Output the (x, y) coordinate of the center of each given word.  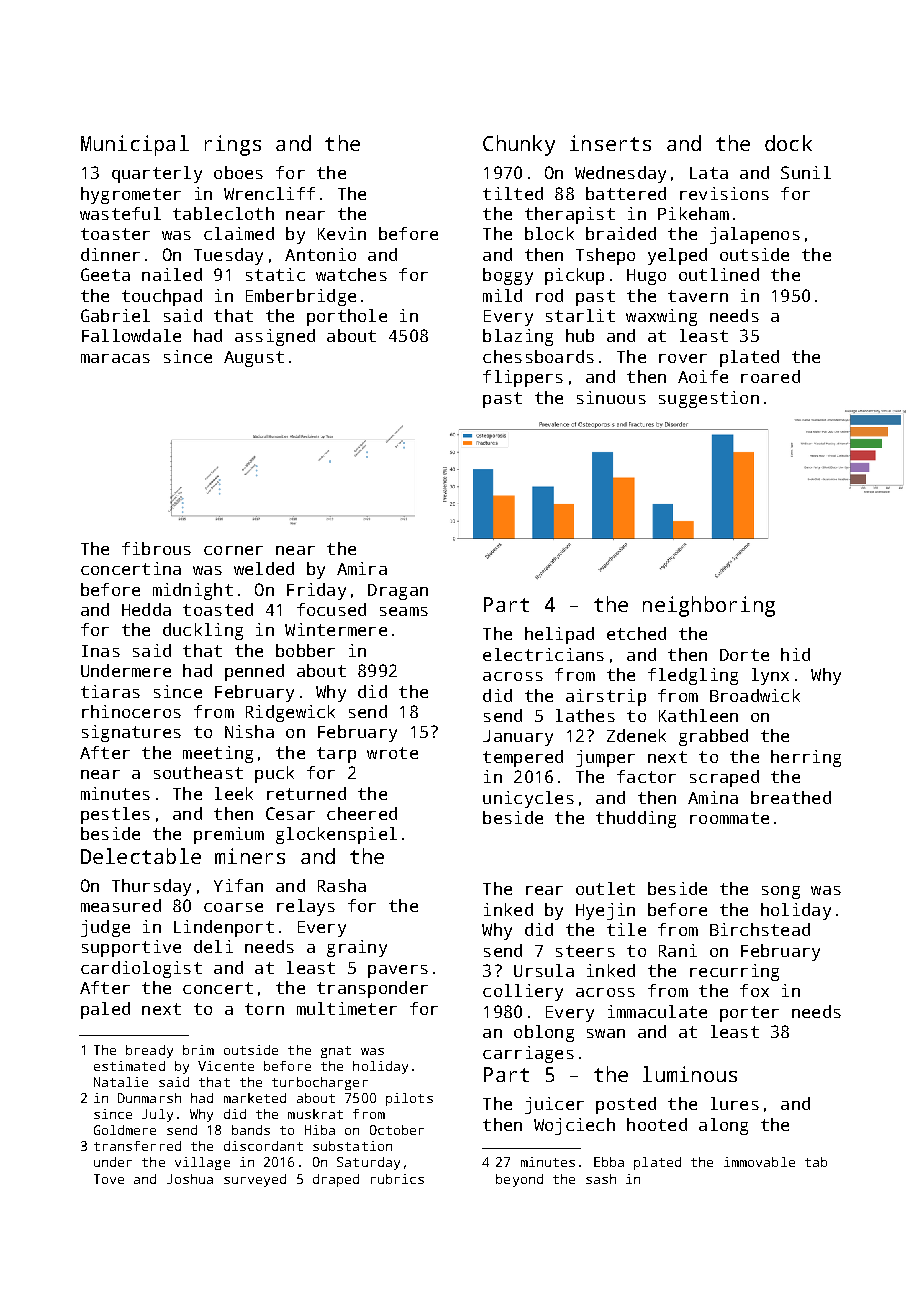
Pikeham (693, 213)
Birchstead (760, 929)
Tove (109, 1179)
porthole (347, 317)
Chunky (519, 145)
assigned (275, 337)
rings (233, 145)
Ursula (544, 970)
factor (646, 776)
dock (788, 143)
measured (121, 905)
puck (274, 774)
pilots (409, 1099)
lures (735, 1103)
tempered (523, 758)
